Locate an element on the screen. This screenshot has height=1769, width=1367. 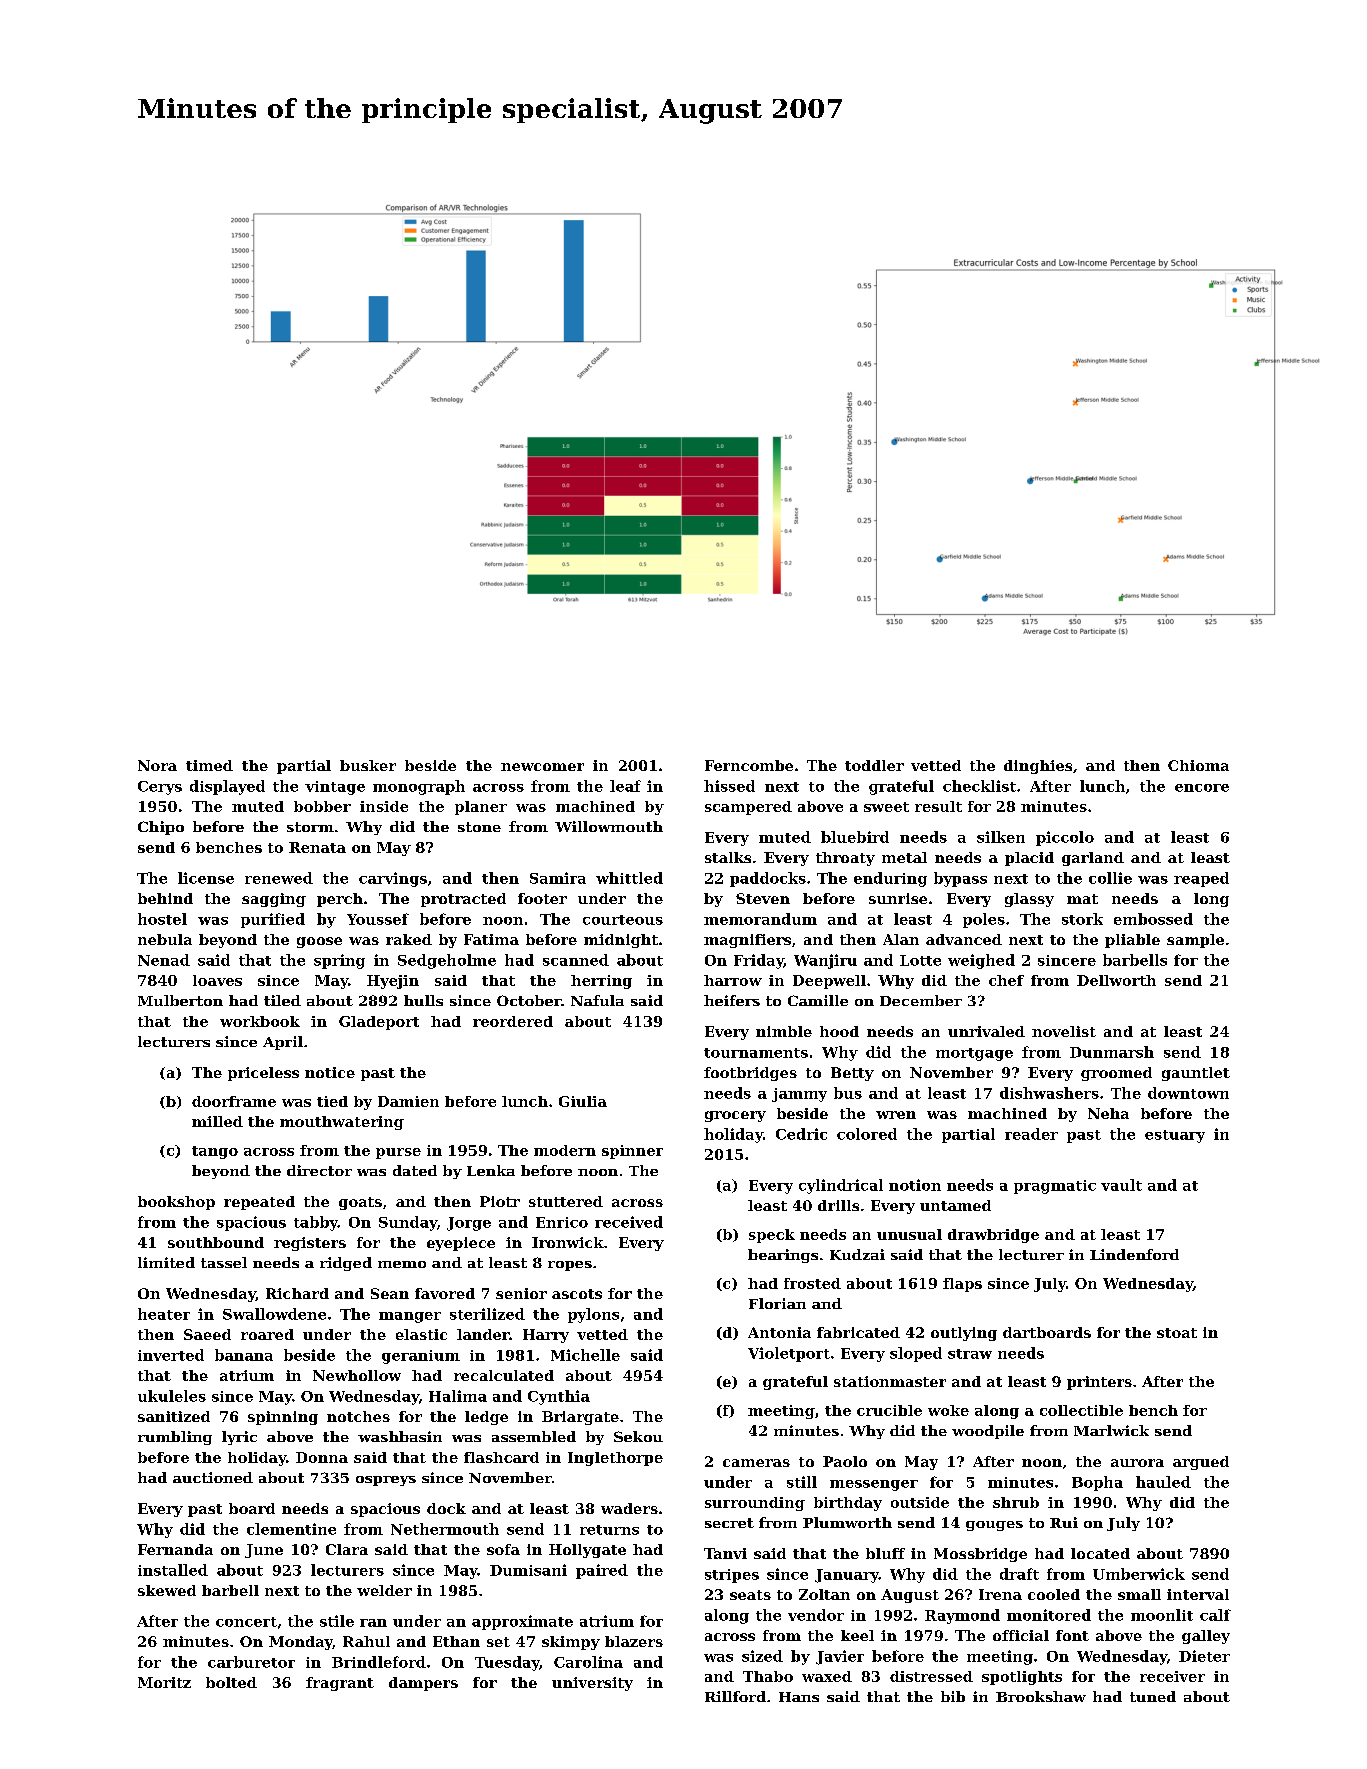
displayed is located at coordinates (227, 787).
